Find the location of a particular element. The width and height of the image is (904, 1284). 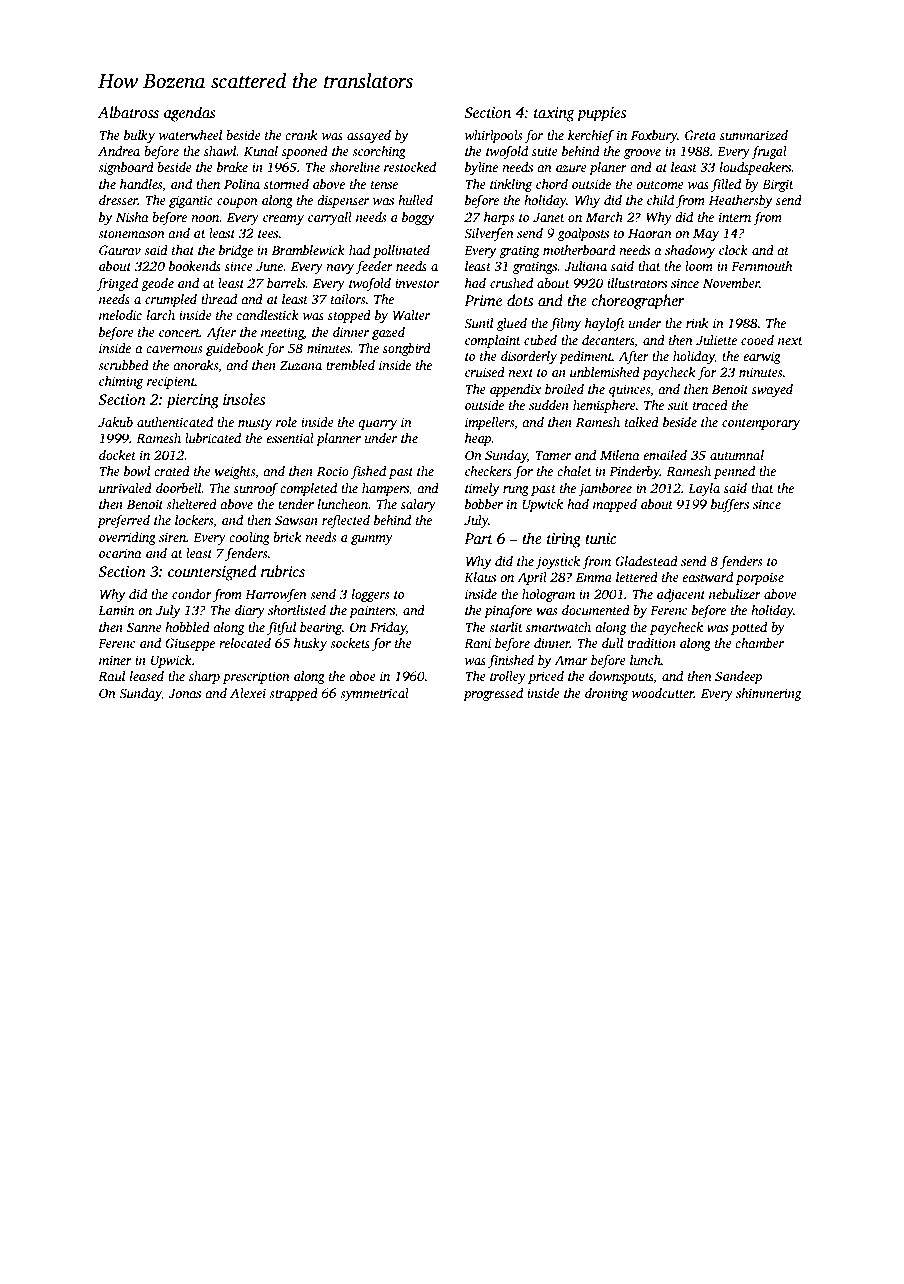

azure is located at coordinates (571, 168).
